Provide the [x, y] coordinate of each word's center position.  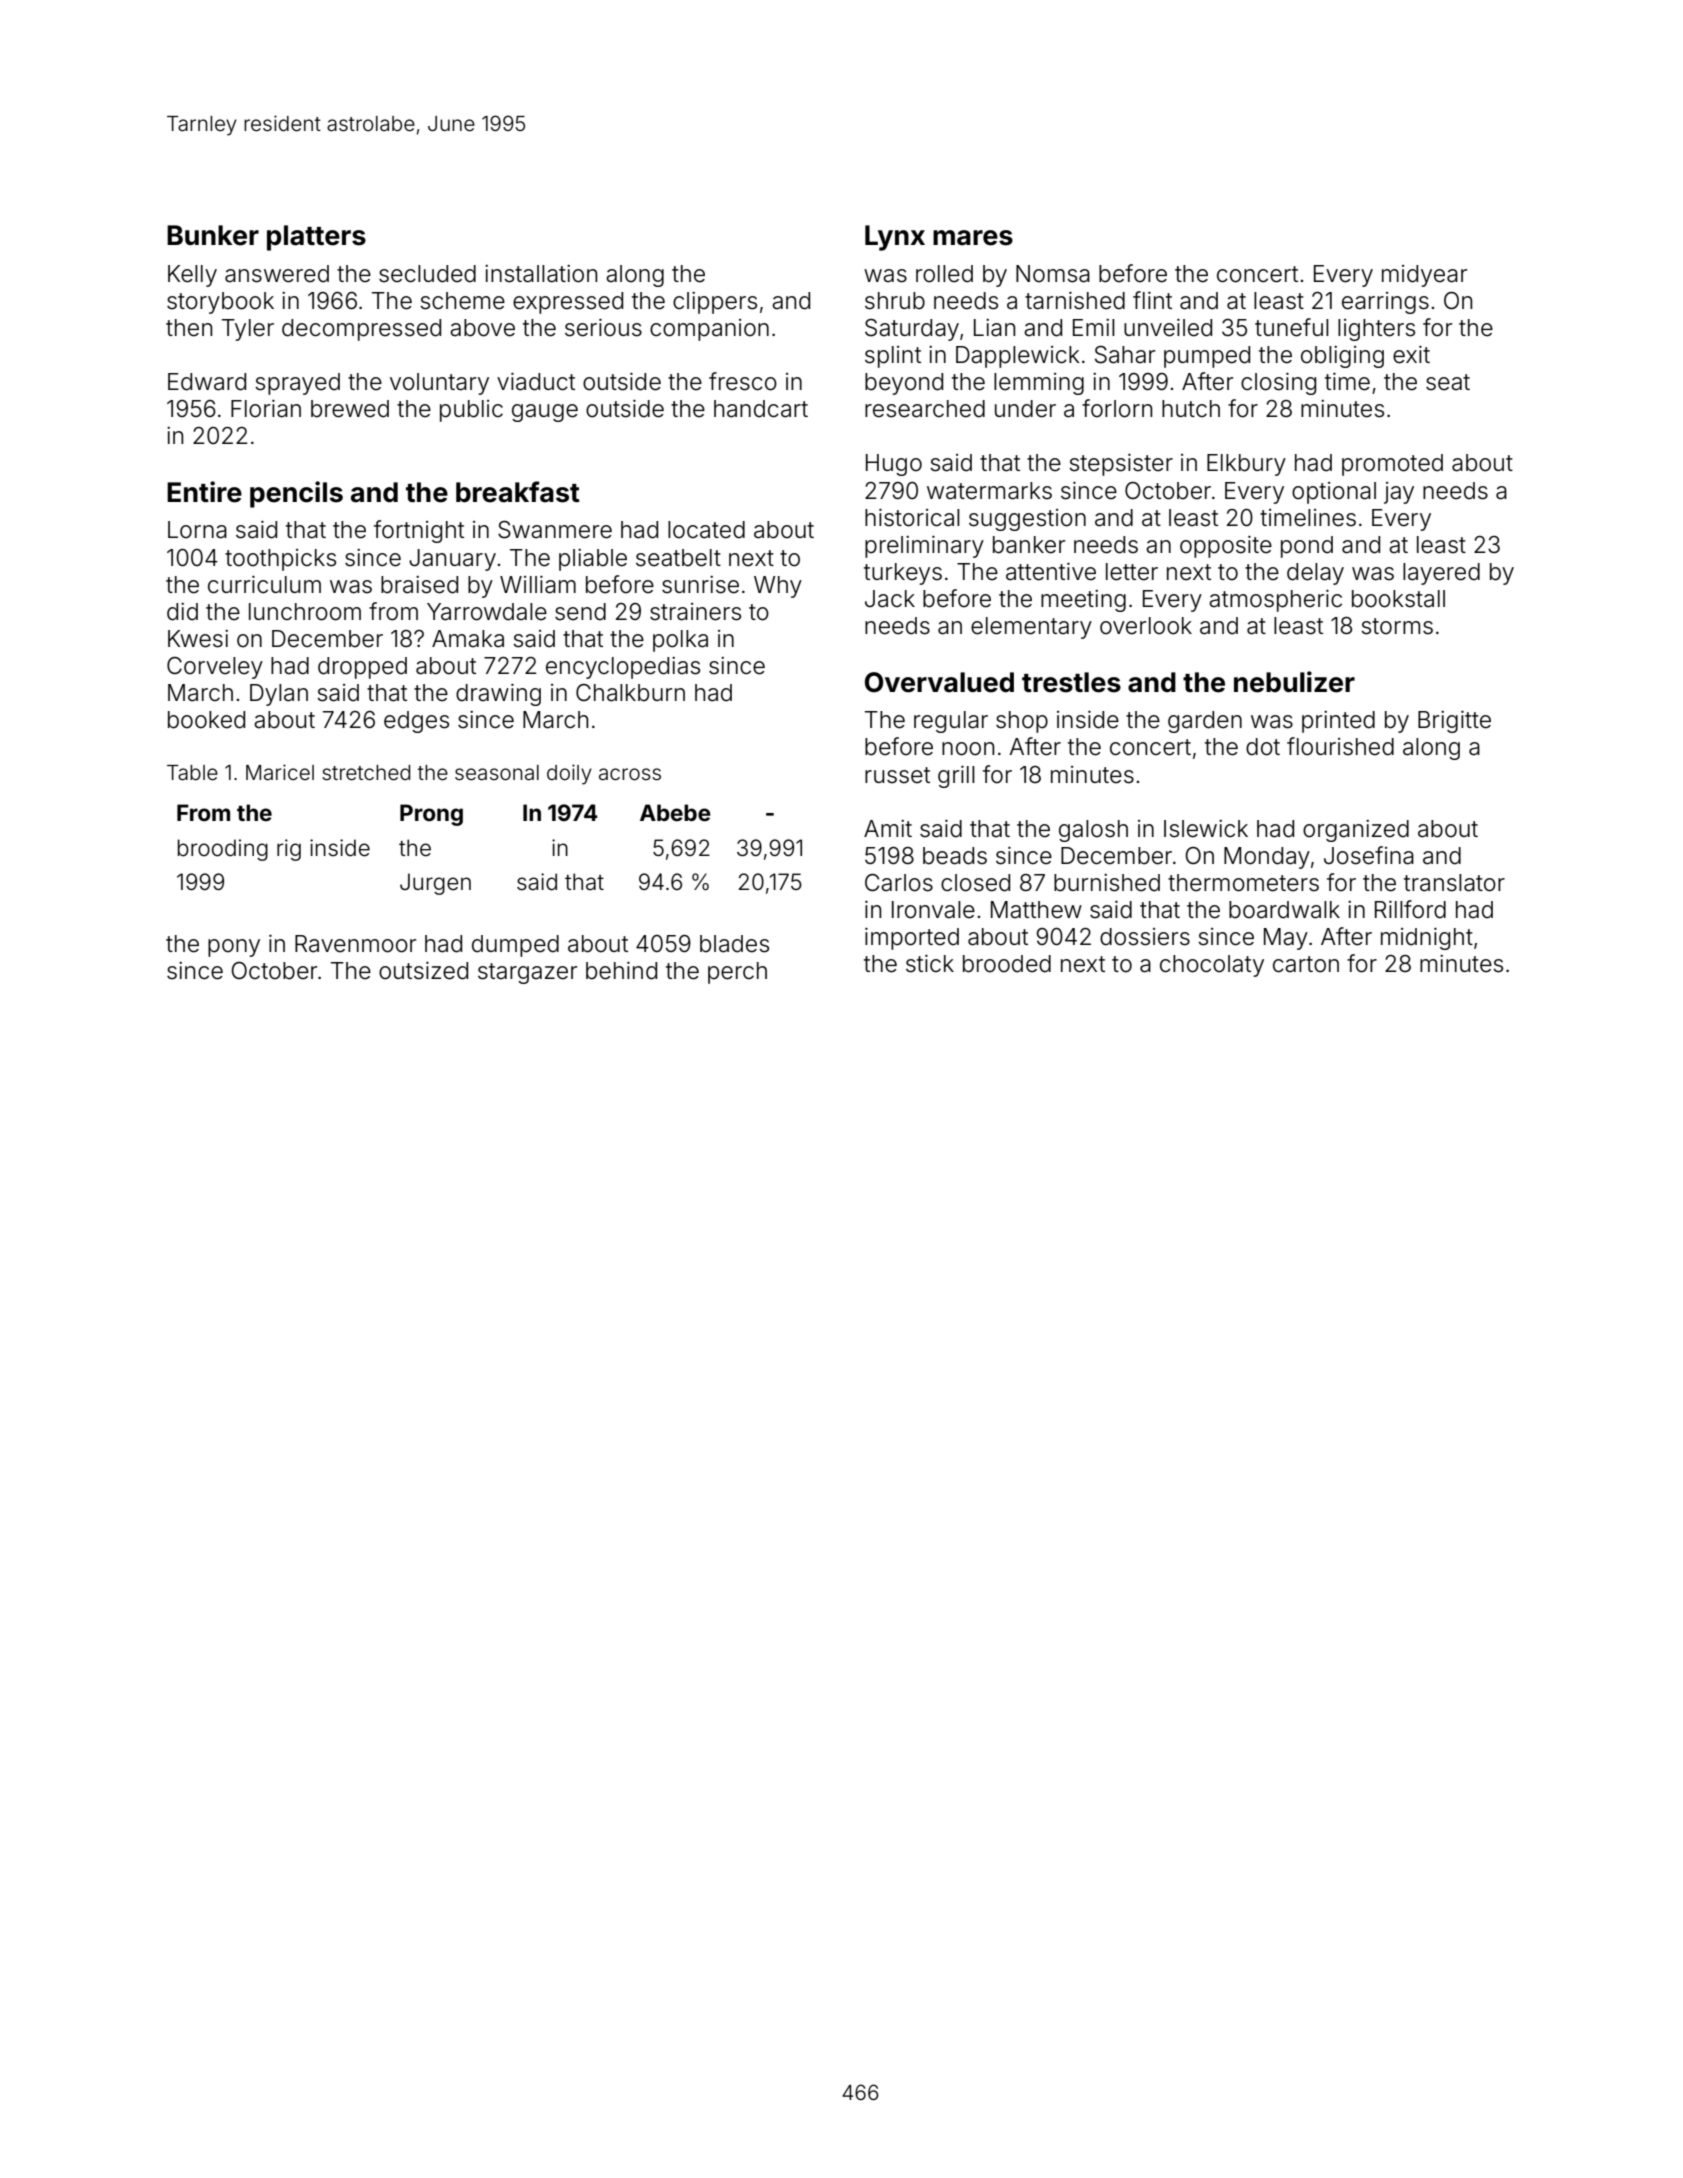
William [538, 585]
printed [1338, 722]
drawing [498, 695]
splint [893, 357]
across [630, 774]
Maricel [280, 772]
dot [1263, 747]
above [482, 328]
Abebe [675, 812]
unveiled [1168, 328]
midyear [1424, 276]
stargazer [527, 973]
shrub [895, 301]
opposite [1226, 547]
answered [277, 274]
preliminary [924, 547]
